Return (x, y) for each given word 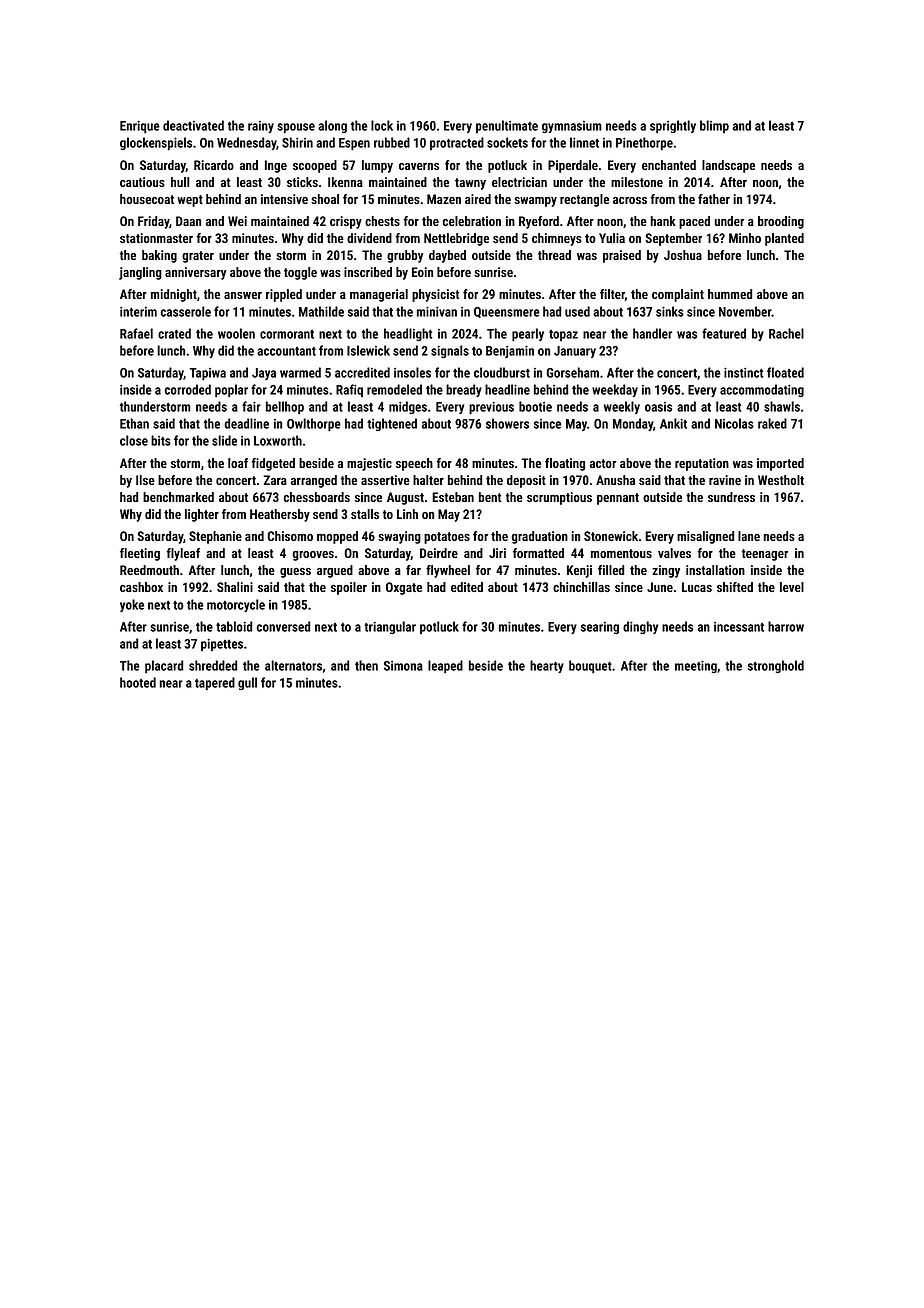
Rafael (136, 333)
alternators (293, 665)
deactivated (193, 125)
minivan (437, 312)
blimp (714, 126)
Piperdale (573, 166)
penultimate (507, 126)
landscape (728, 166)
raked (772, 423)
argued (335, 571)
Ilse (145, 480)
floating (565, 464)
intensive (284, 199)
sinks (670, 311)
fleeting (140, 554)
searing (600, 628)
